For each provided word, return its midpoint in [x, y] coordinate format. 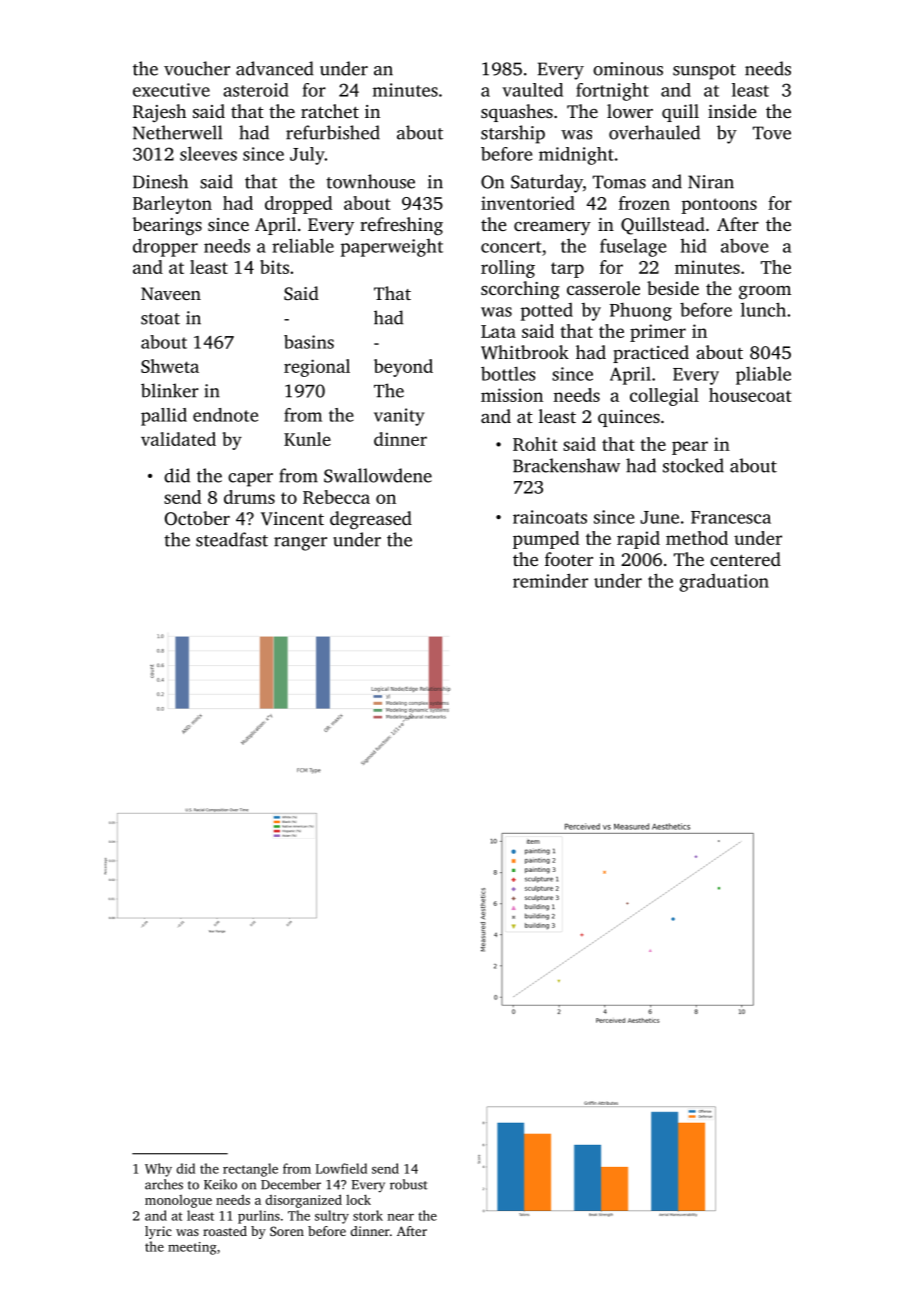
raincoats [550, 517]
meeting [192, 1248]
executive [171, 90]
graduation [724, 583]
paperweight [392, 248]
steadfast [232, 539]
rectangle [250, 1170]
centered [745, 559]
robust [409, 1184]
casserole [603, 288]
